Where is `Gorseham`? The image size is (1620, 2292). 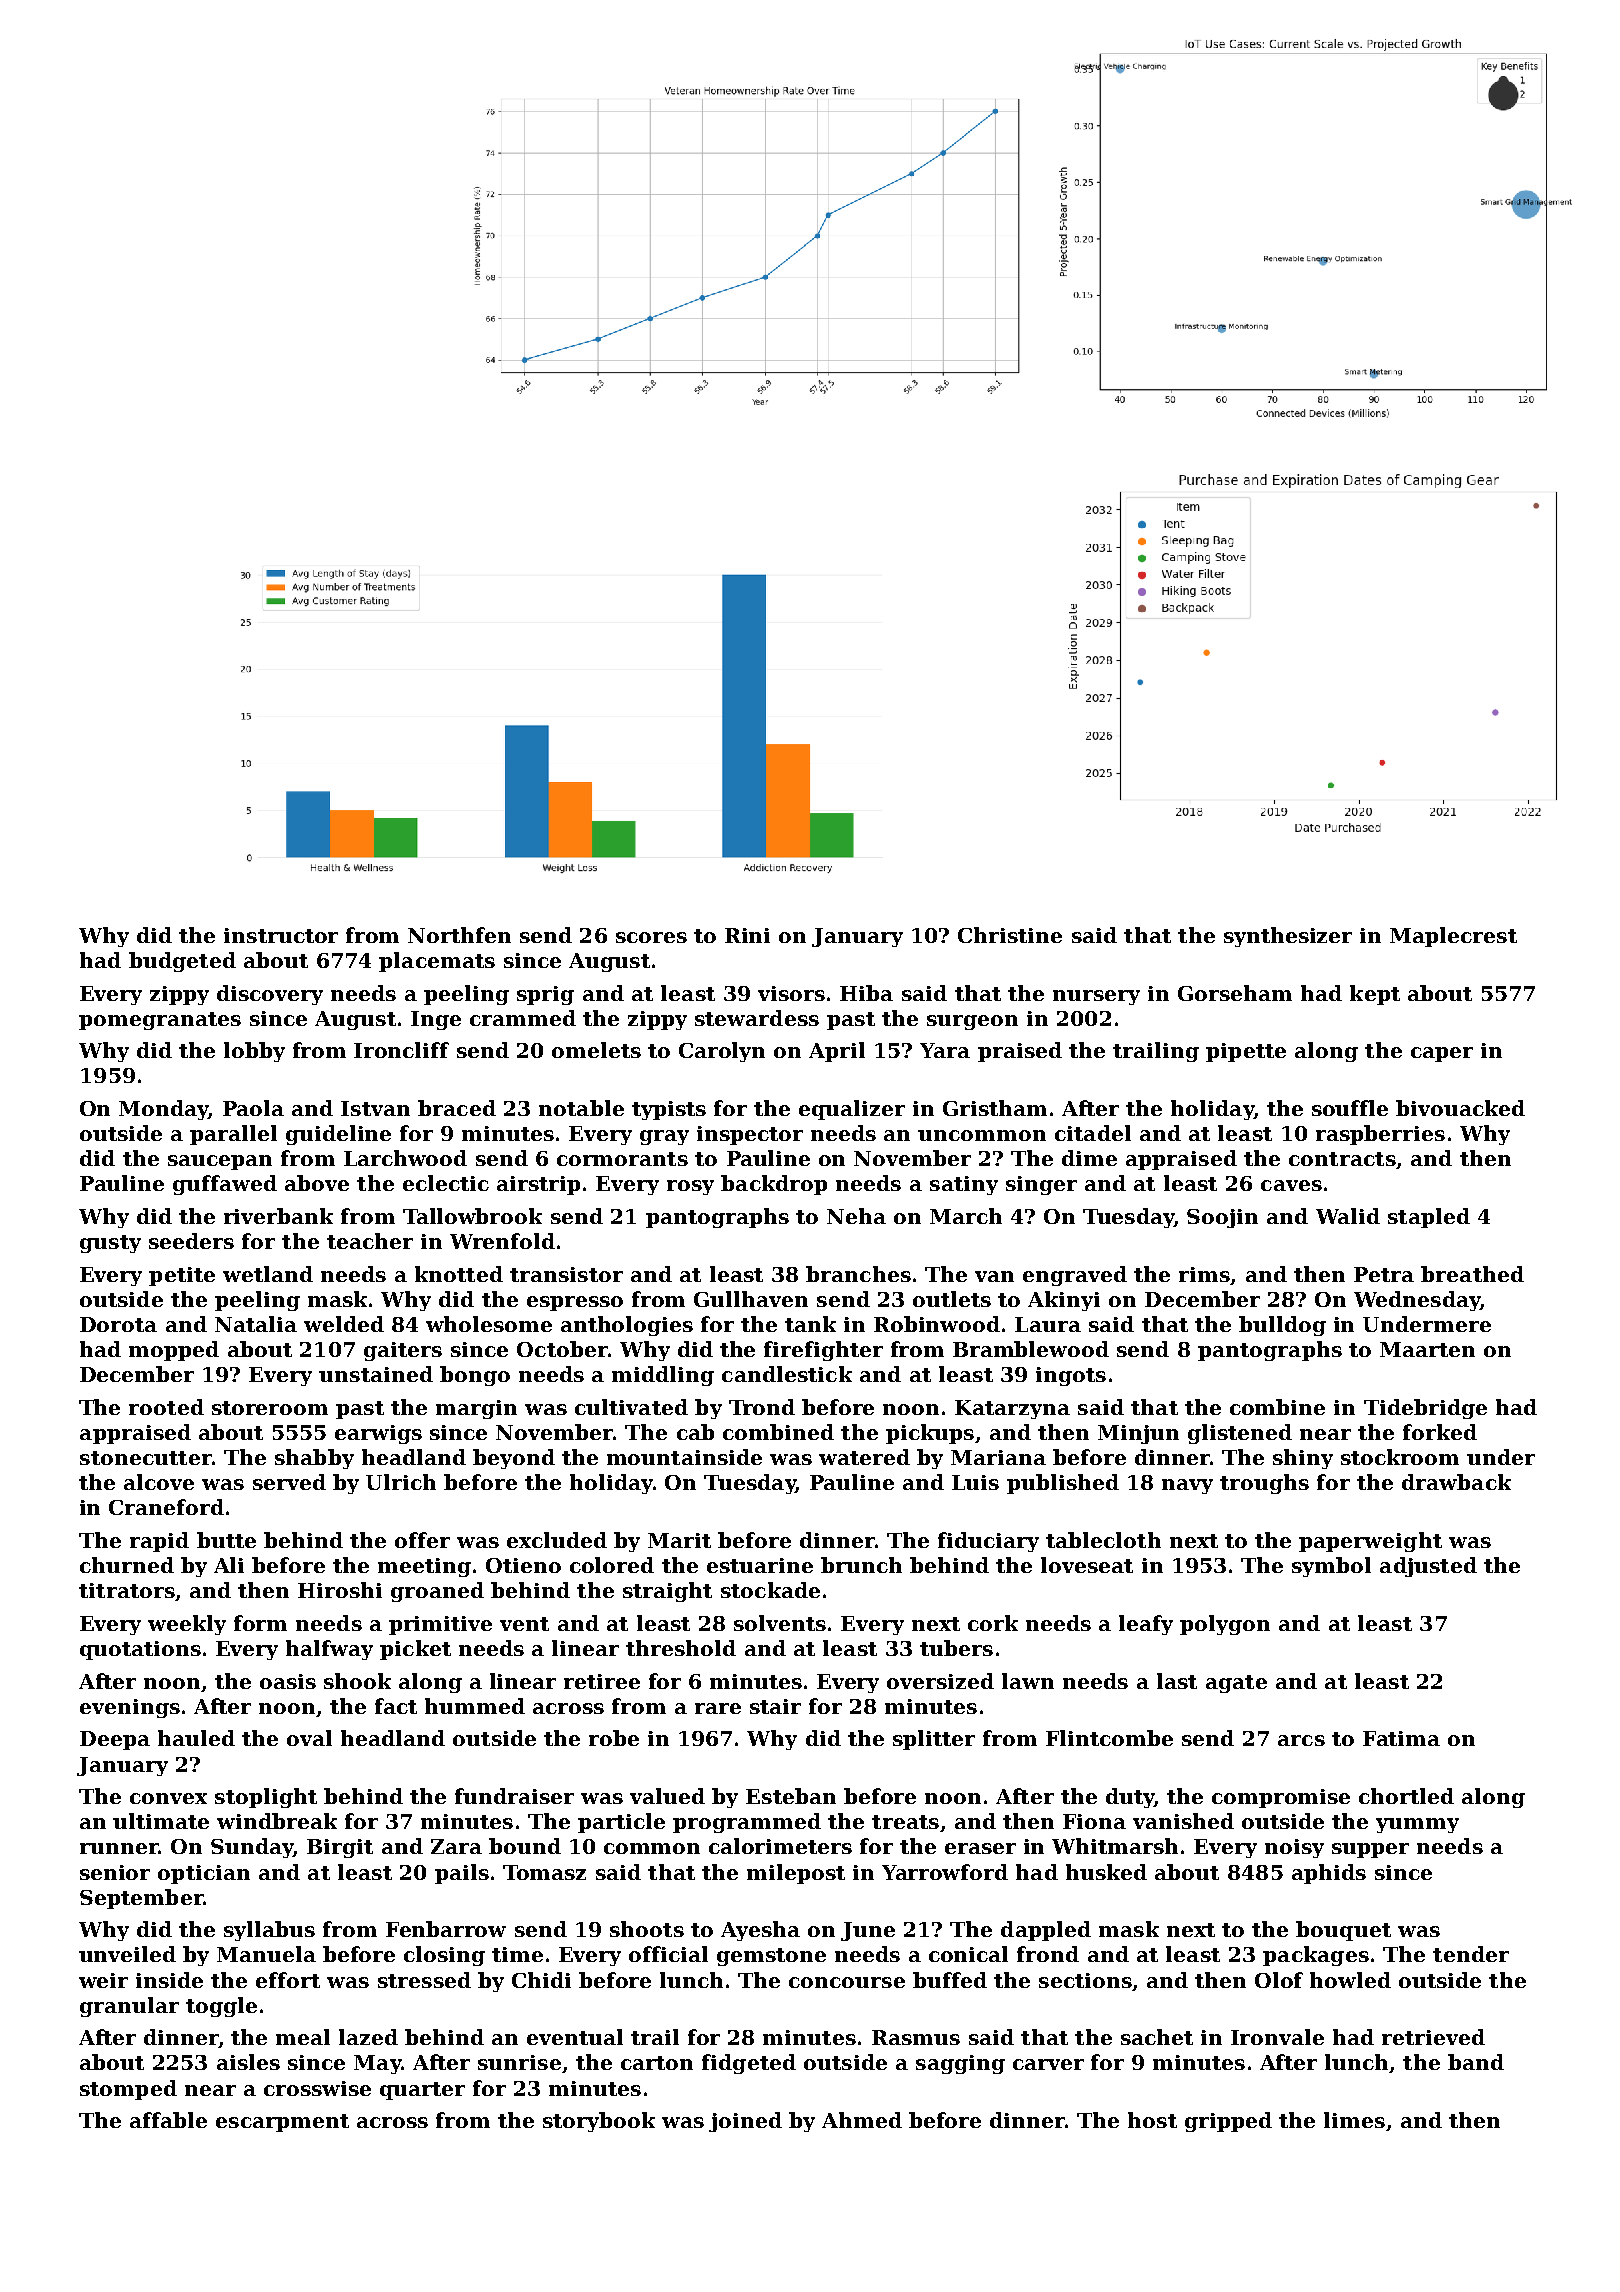
Gorseham is located at coordinates (1235, 993).
